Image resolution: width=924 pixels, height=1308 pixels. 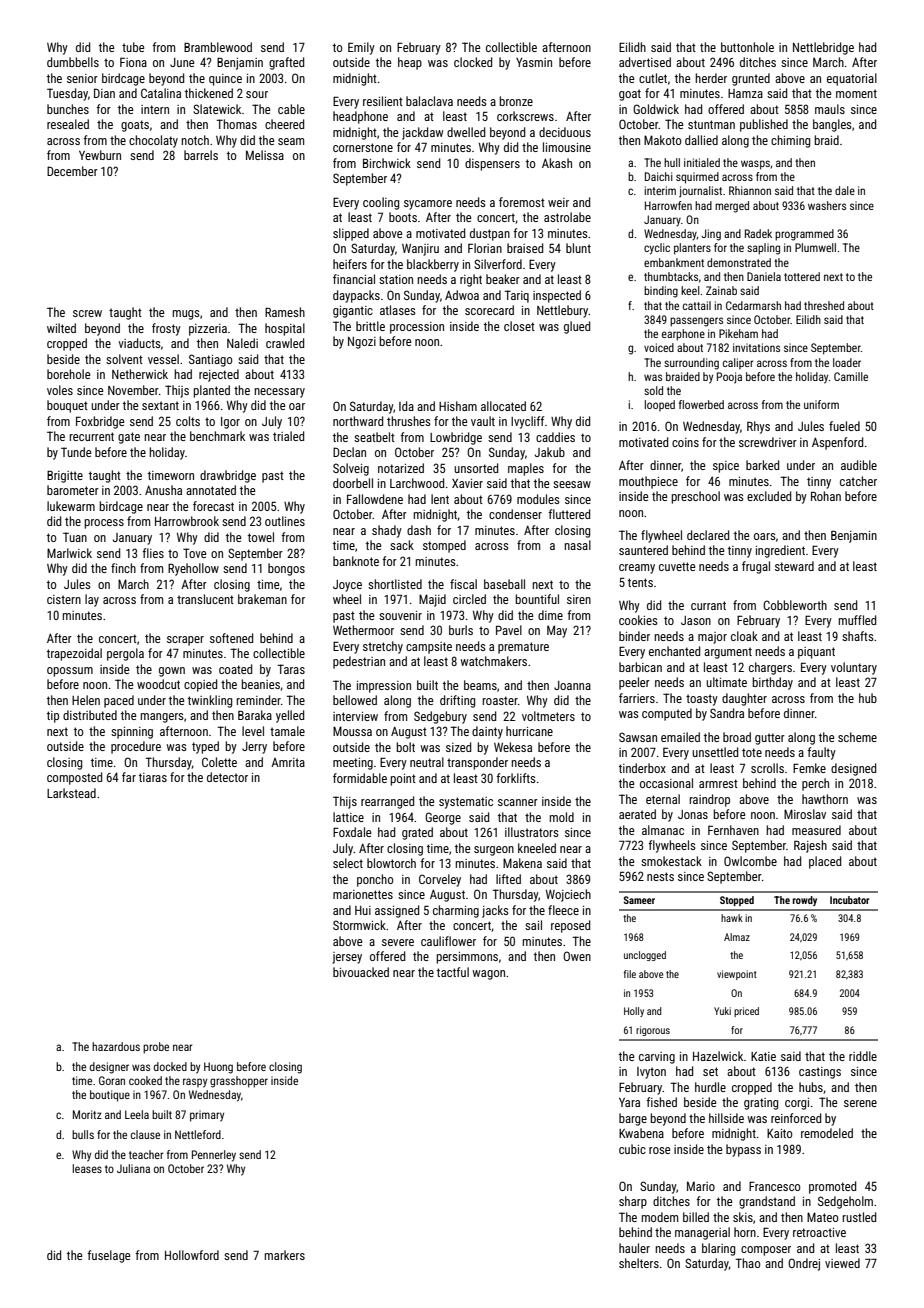 I want to click on Hollowford, so click(x=192, y=1255).
